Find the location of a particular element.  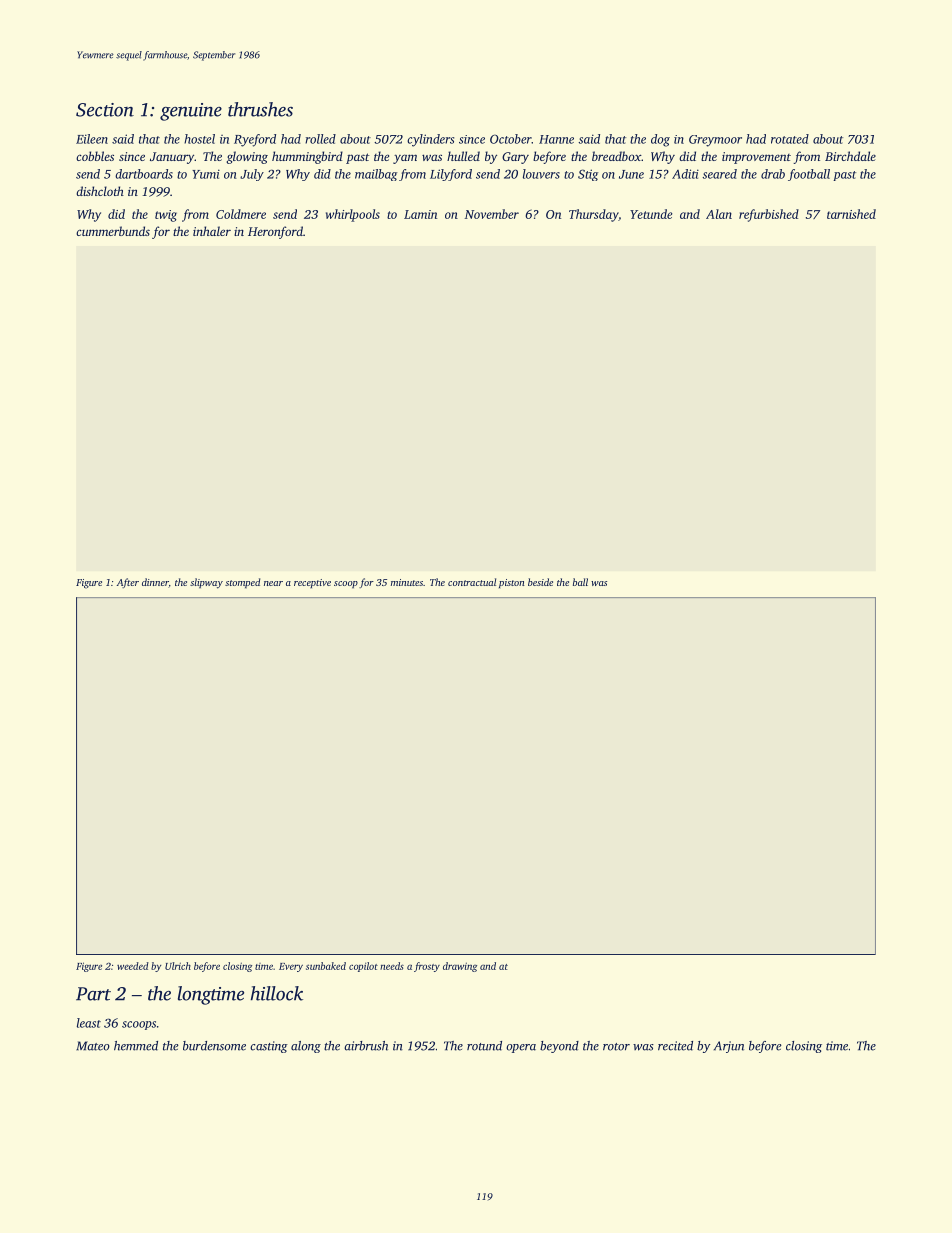

weeded is located at coordinates (133, 966).
